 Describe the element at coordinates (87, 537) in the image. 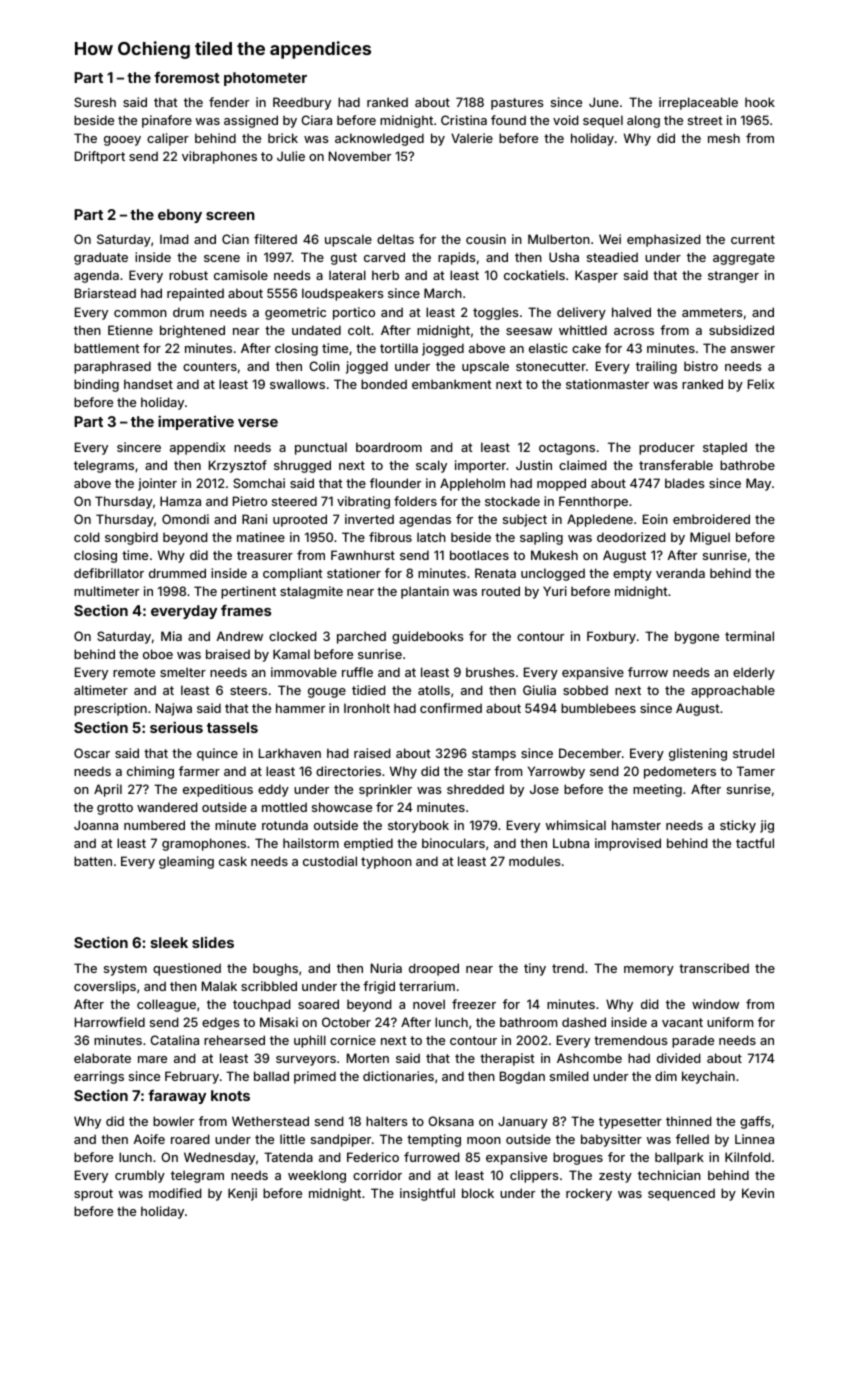

I see `cold` at that location.
